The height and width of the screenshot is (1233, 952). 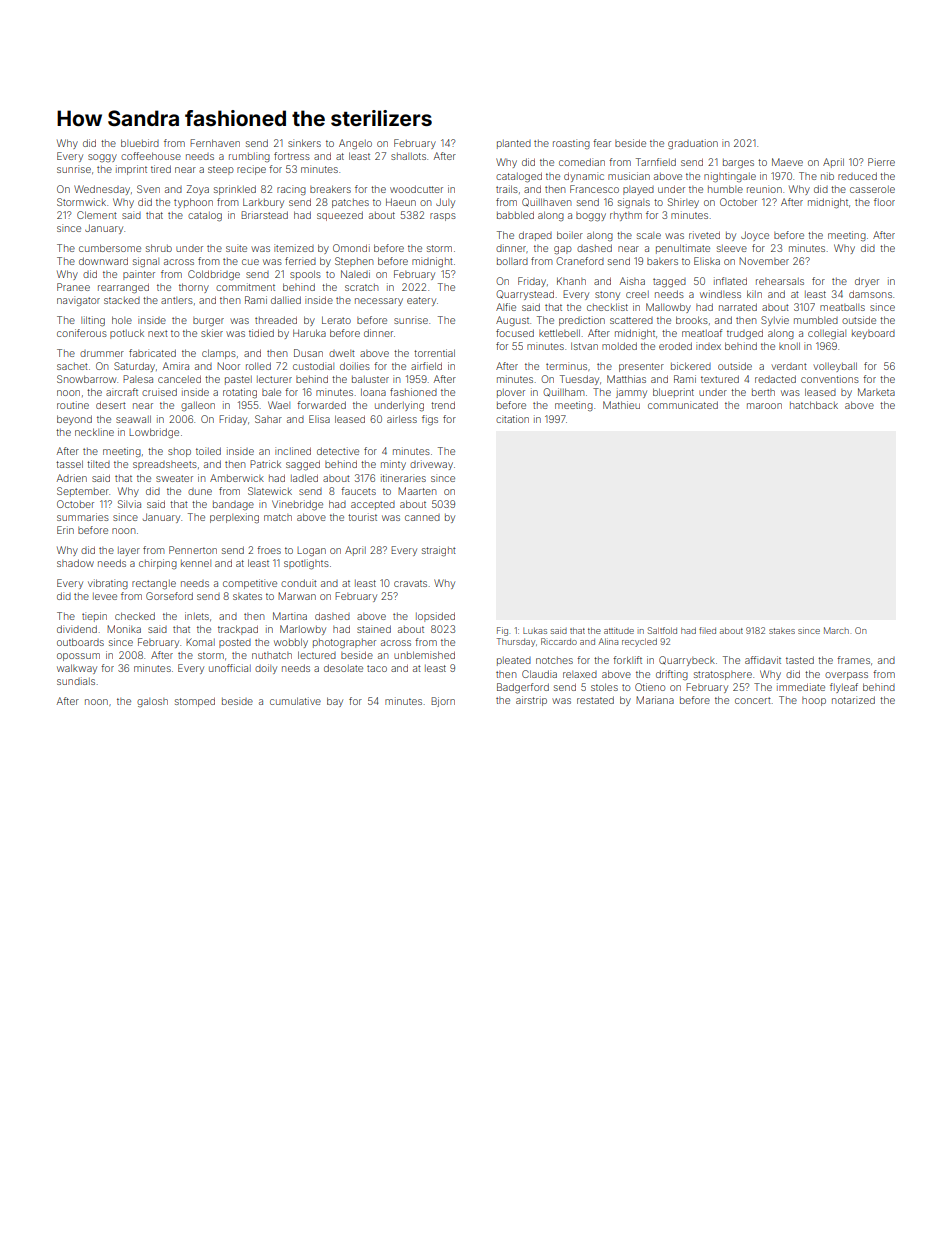 What do you see at coordinates (340, 216) in the screenshot?
I see `squeezed` at bounding box center [340, 216].
